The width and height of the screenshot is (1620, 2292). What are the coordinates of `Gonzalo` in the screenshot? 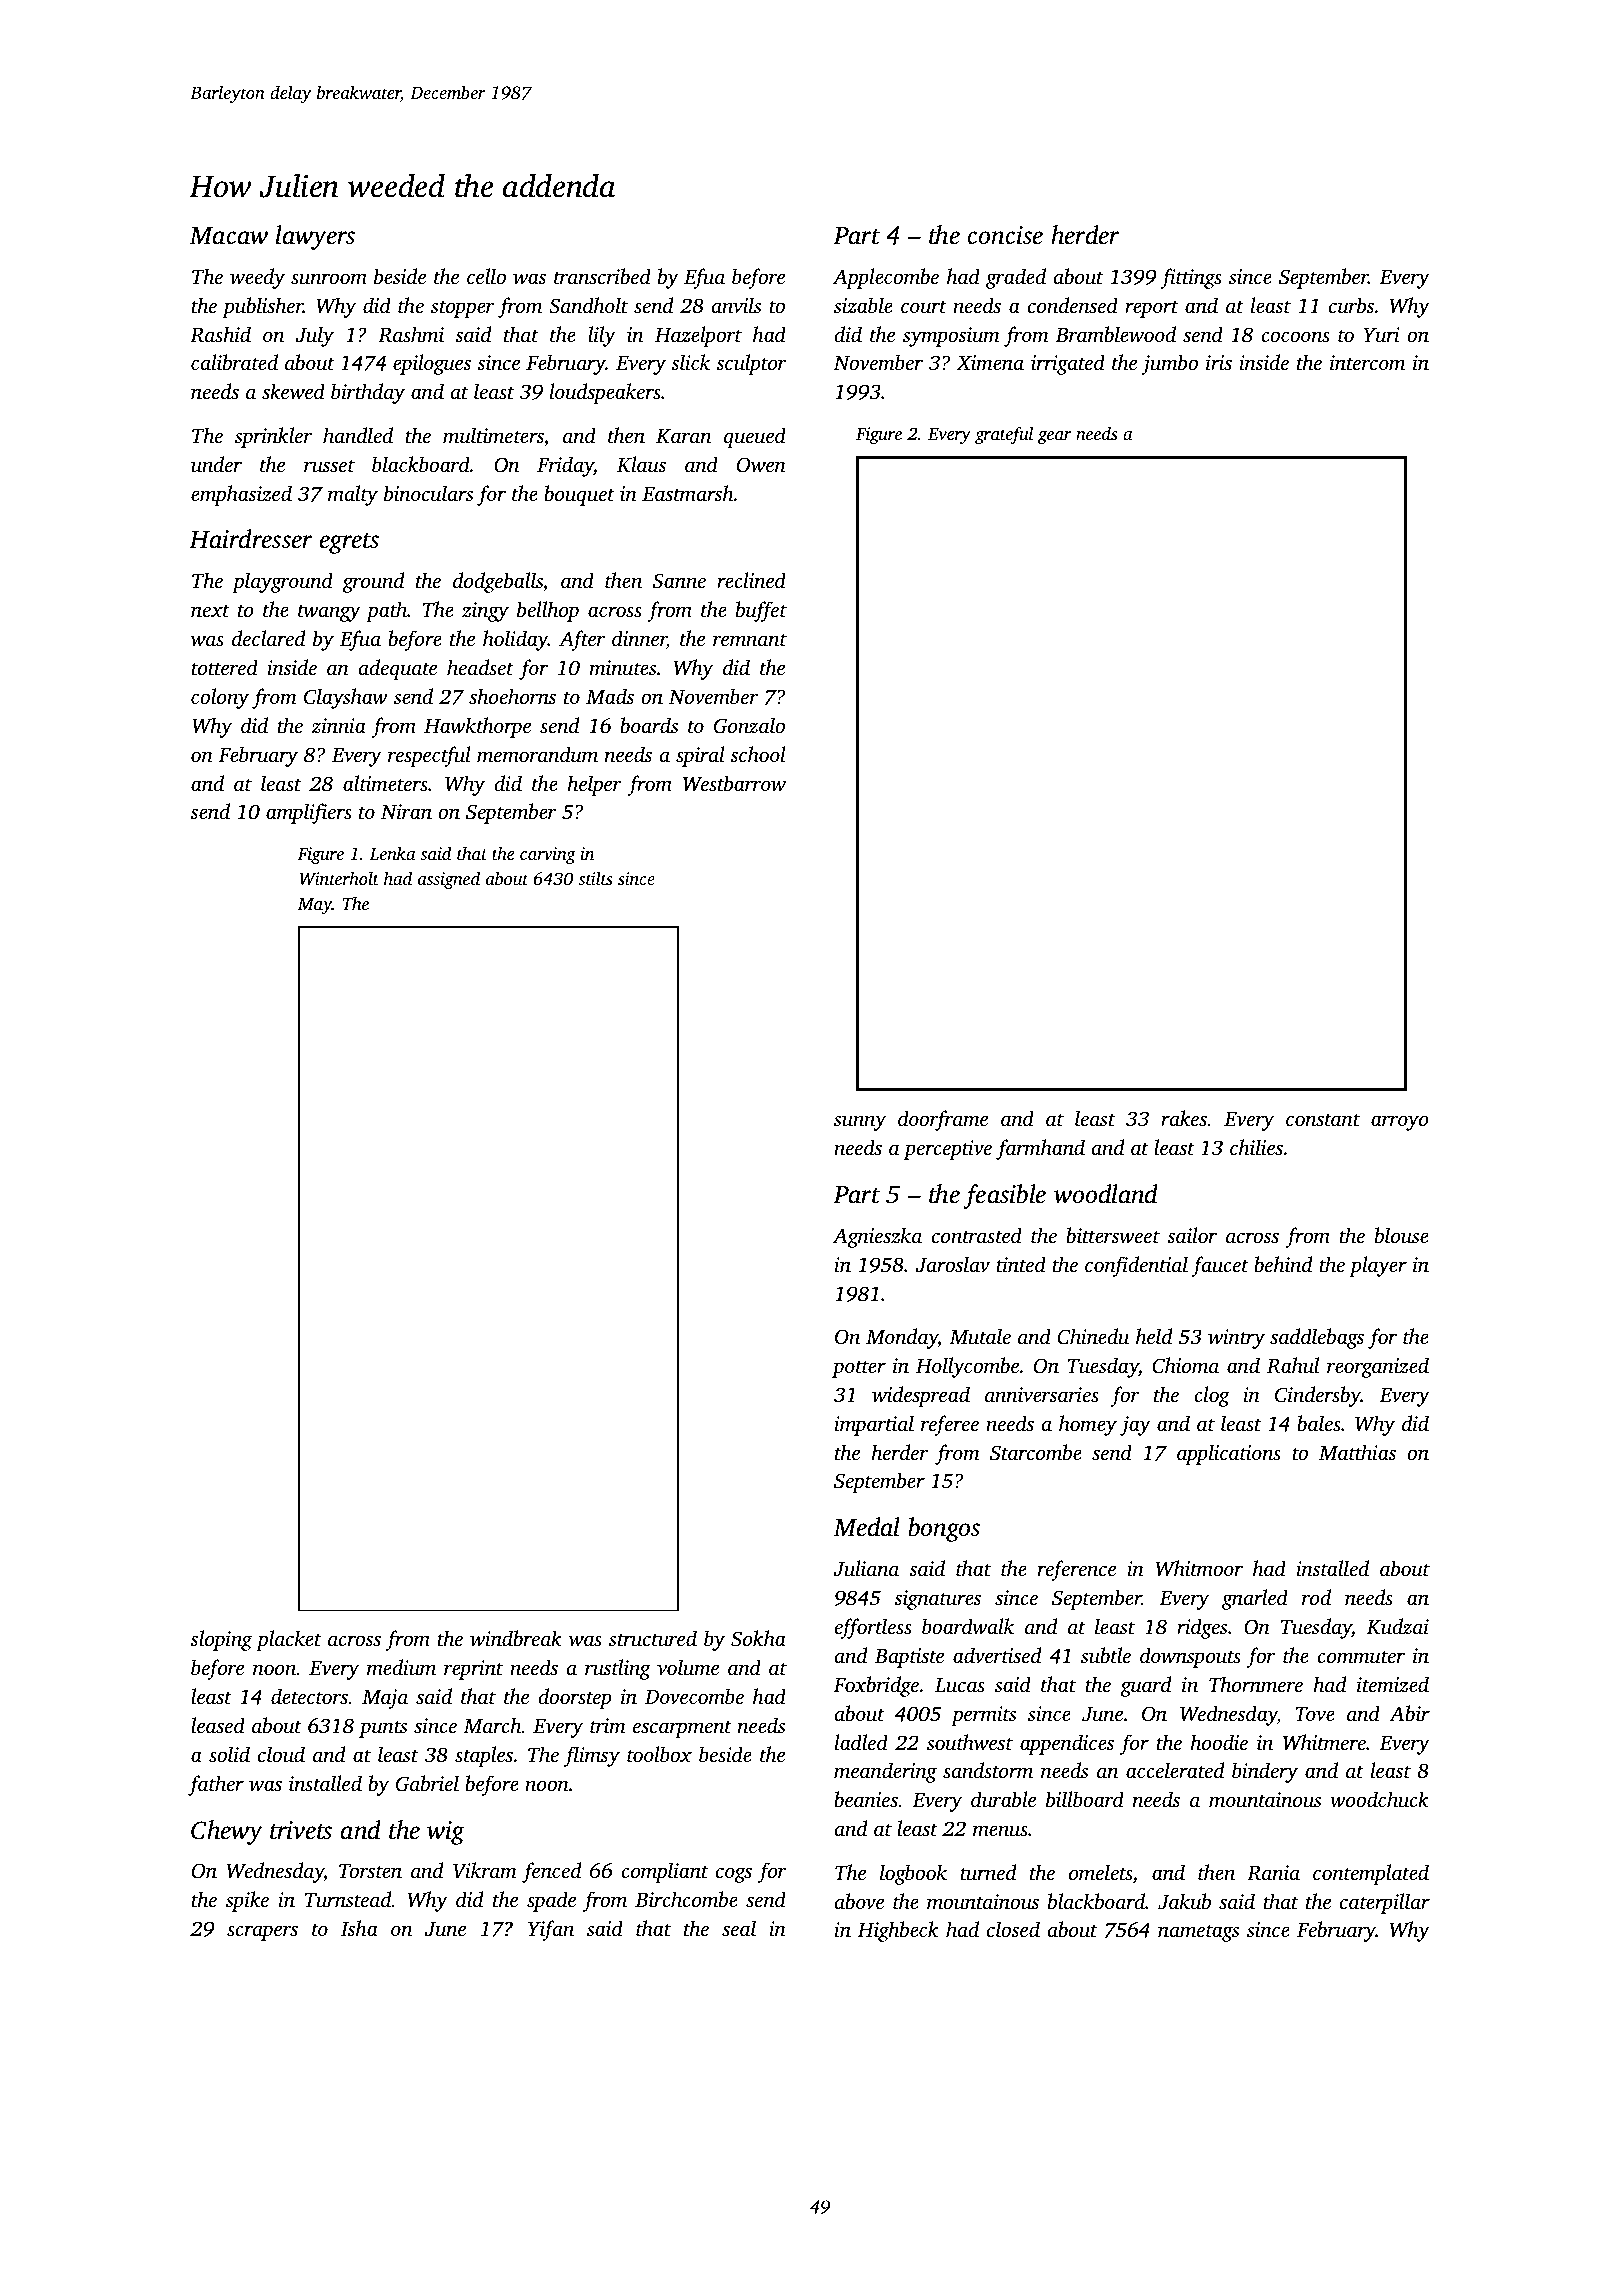 It's located at (749, 725).
